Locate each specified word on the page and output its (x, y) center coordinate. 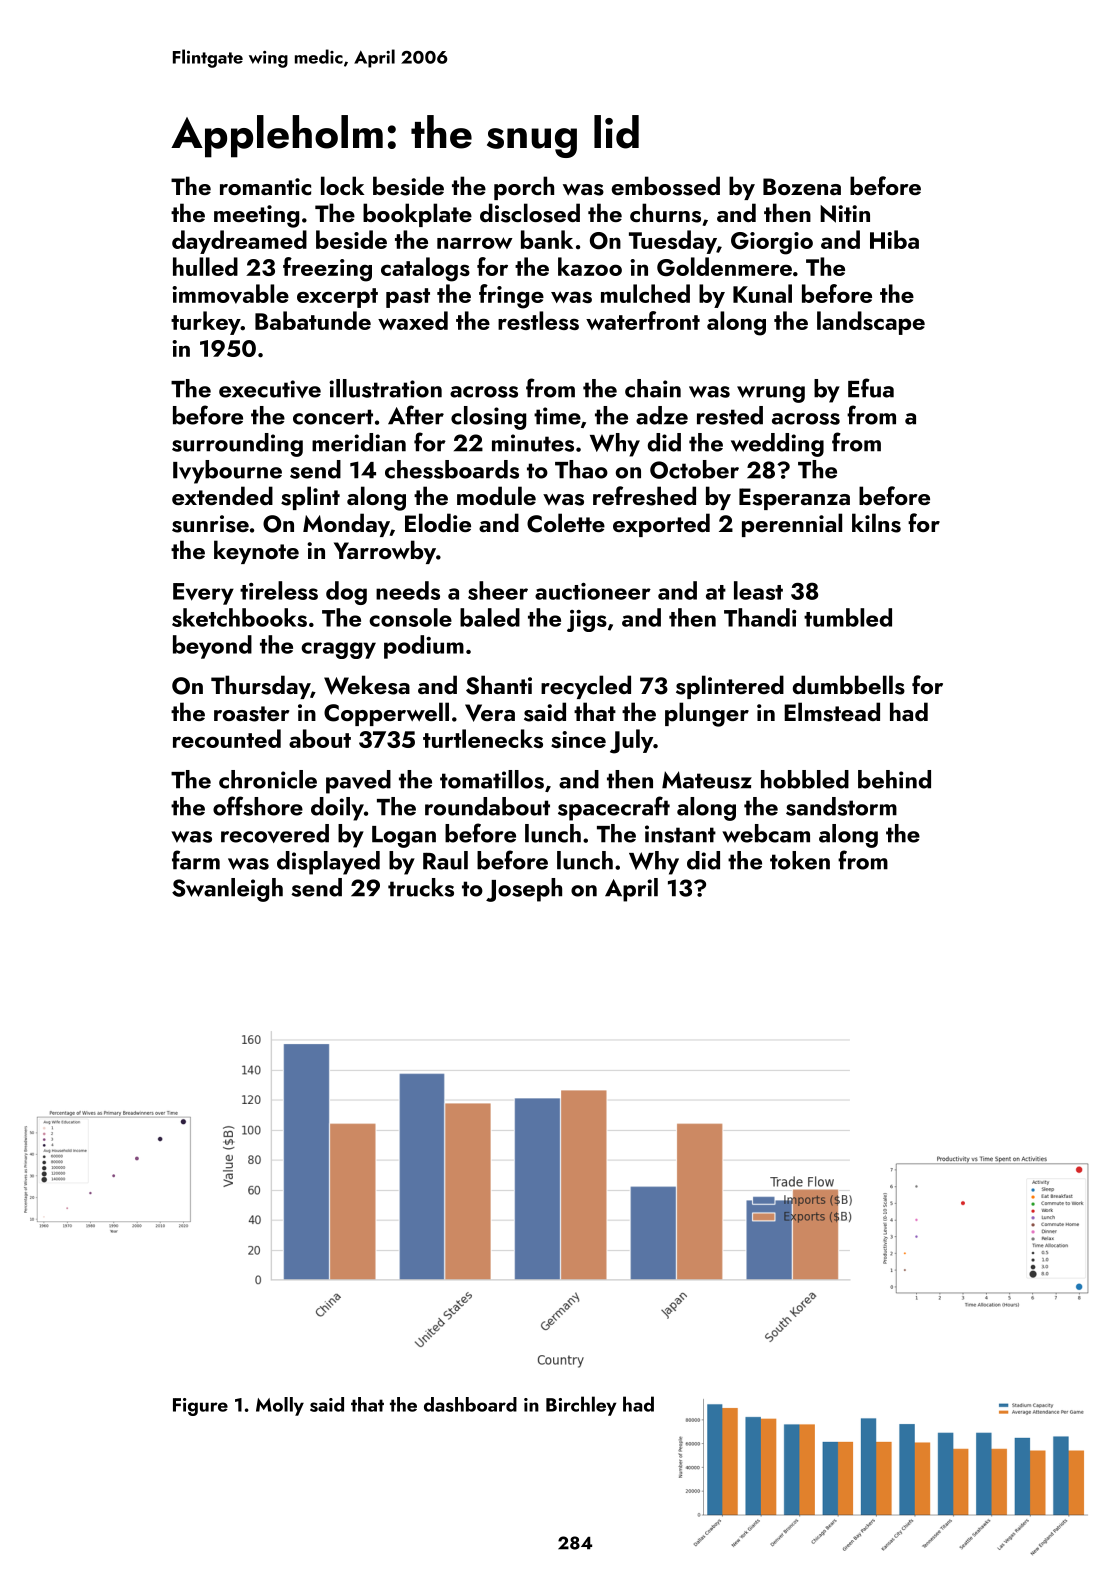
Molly (280, 1406)
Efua (871, 388)
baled (490, 617)
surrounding (237, 445)
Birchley (581, 1406)
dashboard (470, 1404)
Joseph (524, 890)
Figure (200, 1407)
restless (538, 320)
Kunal (762, 293)
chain (653, 388)
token (800, 860)
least (758, 590)
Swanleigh (227, 890)
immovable (230, 294)
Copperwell (386, 714)
